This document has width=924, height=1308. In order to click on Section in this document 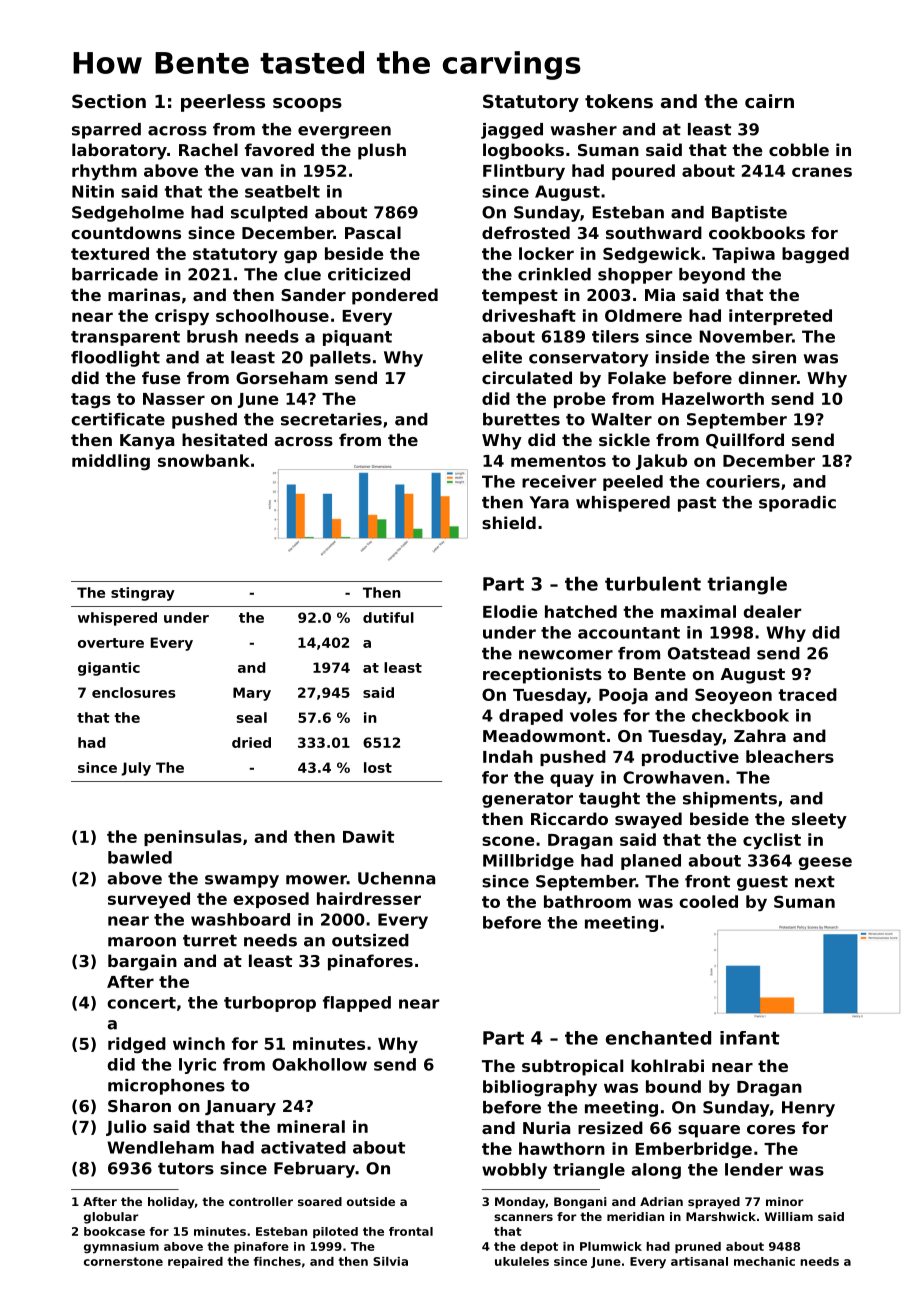, I will do `click(109, 101)`.
